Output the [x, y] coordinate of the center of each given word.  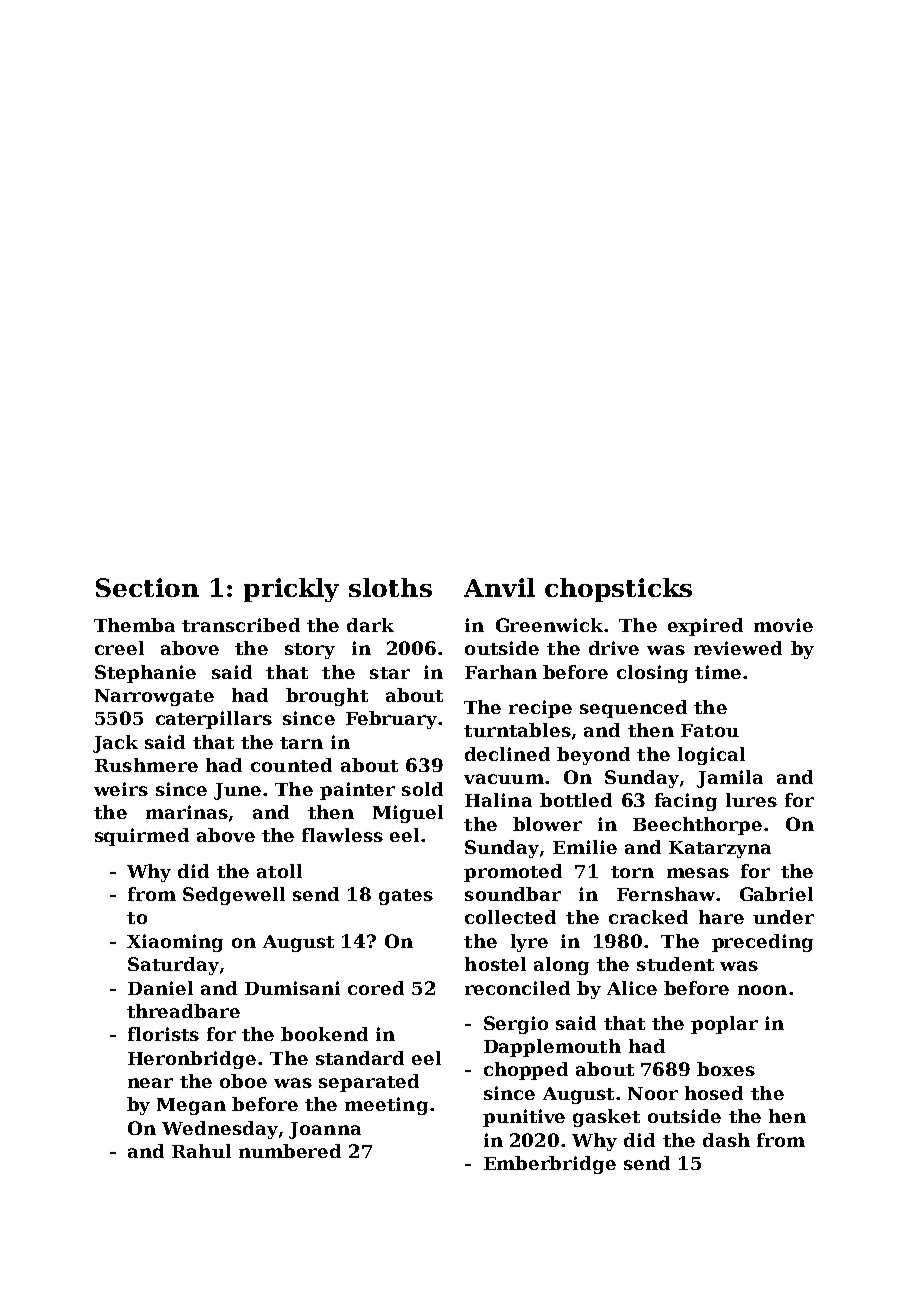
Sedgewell [234, 896]
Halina [498, 800]
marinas [187, 812]
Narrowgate [154, 697]
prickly [291, 590]
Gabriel [776, 894]
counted [291, 765]
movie [783, 625]
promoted [513, 873]
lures [751, 800]
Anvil [499, 587]
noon [762, 990]
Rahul [201, 1151]
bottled [576, 800]
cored [376, 988]
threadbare [183, 1011]
